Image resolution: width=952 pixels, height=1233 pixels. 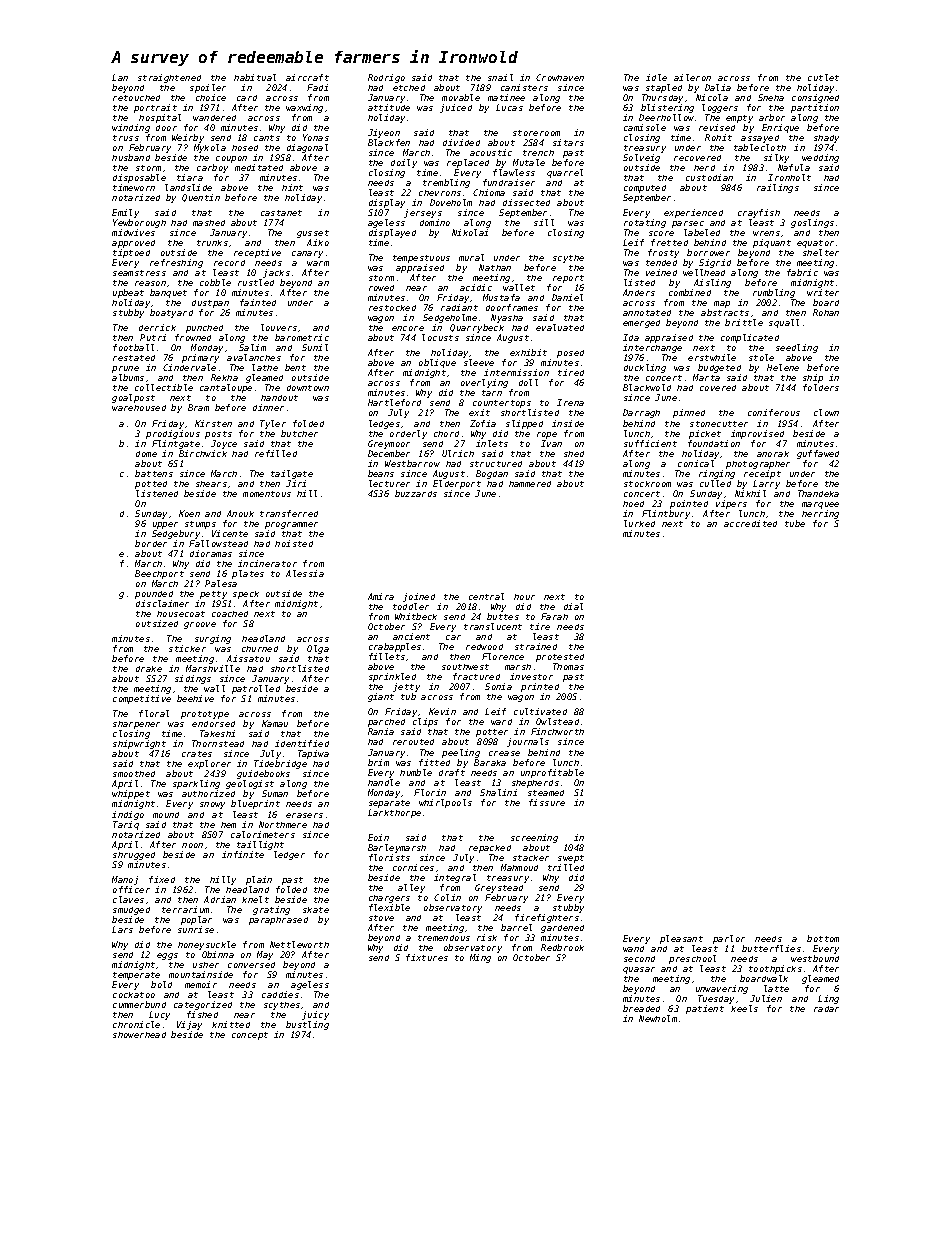 I want to click on tended, so click(x=661, y=263).
